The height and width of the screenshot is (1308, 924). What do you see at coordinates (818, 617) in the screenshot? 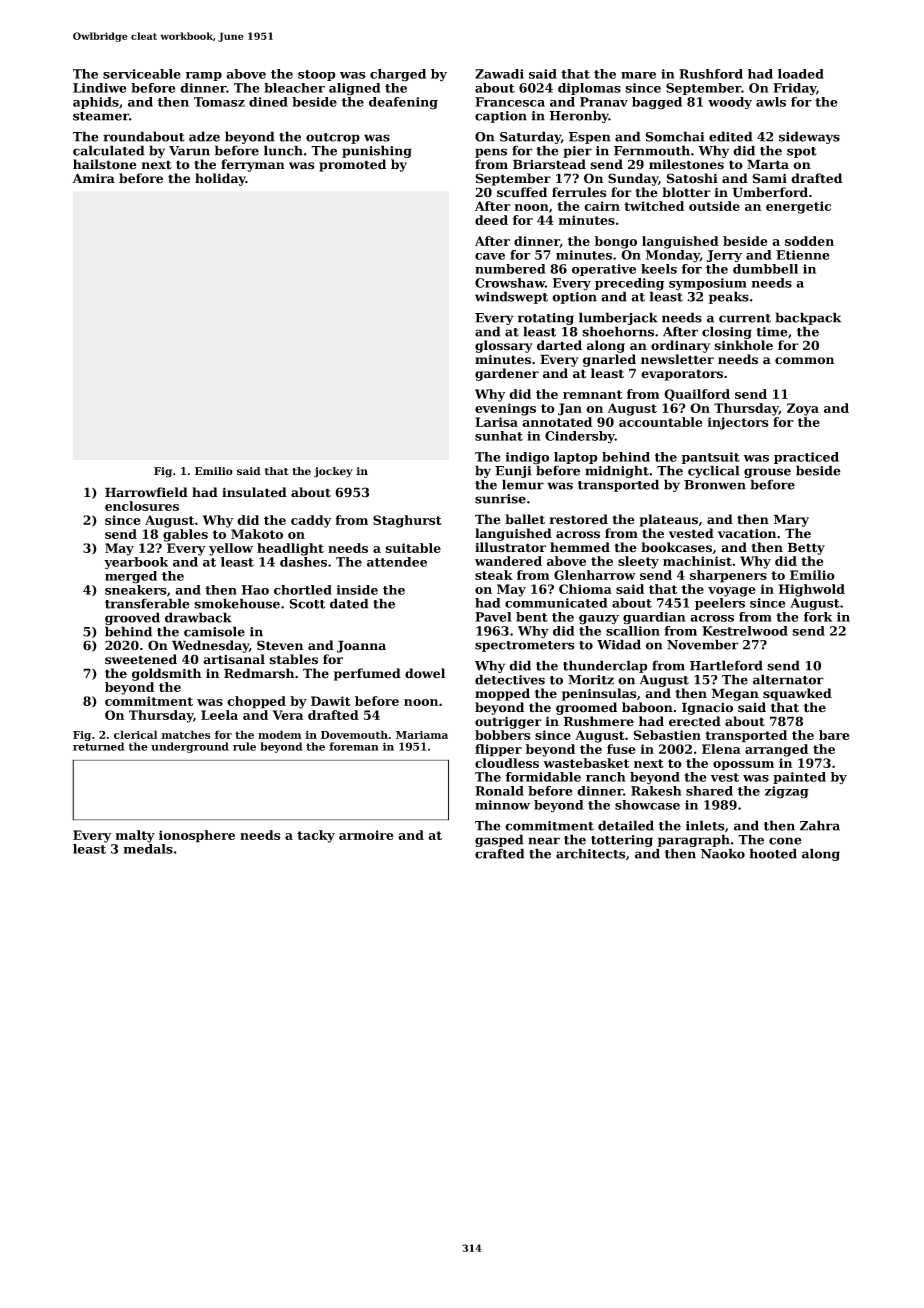
I see `fork` at bounding box center [818, 617].
